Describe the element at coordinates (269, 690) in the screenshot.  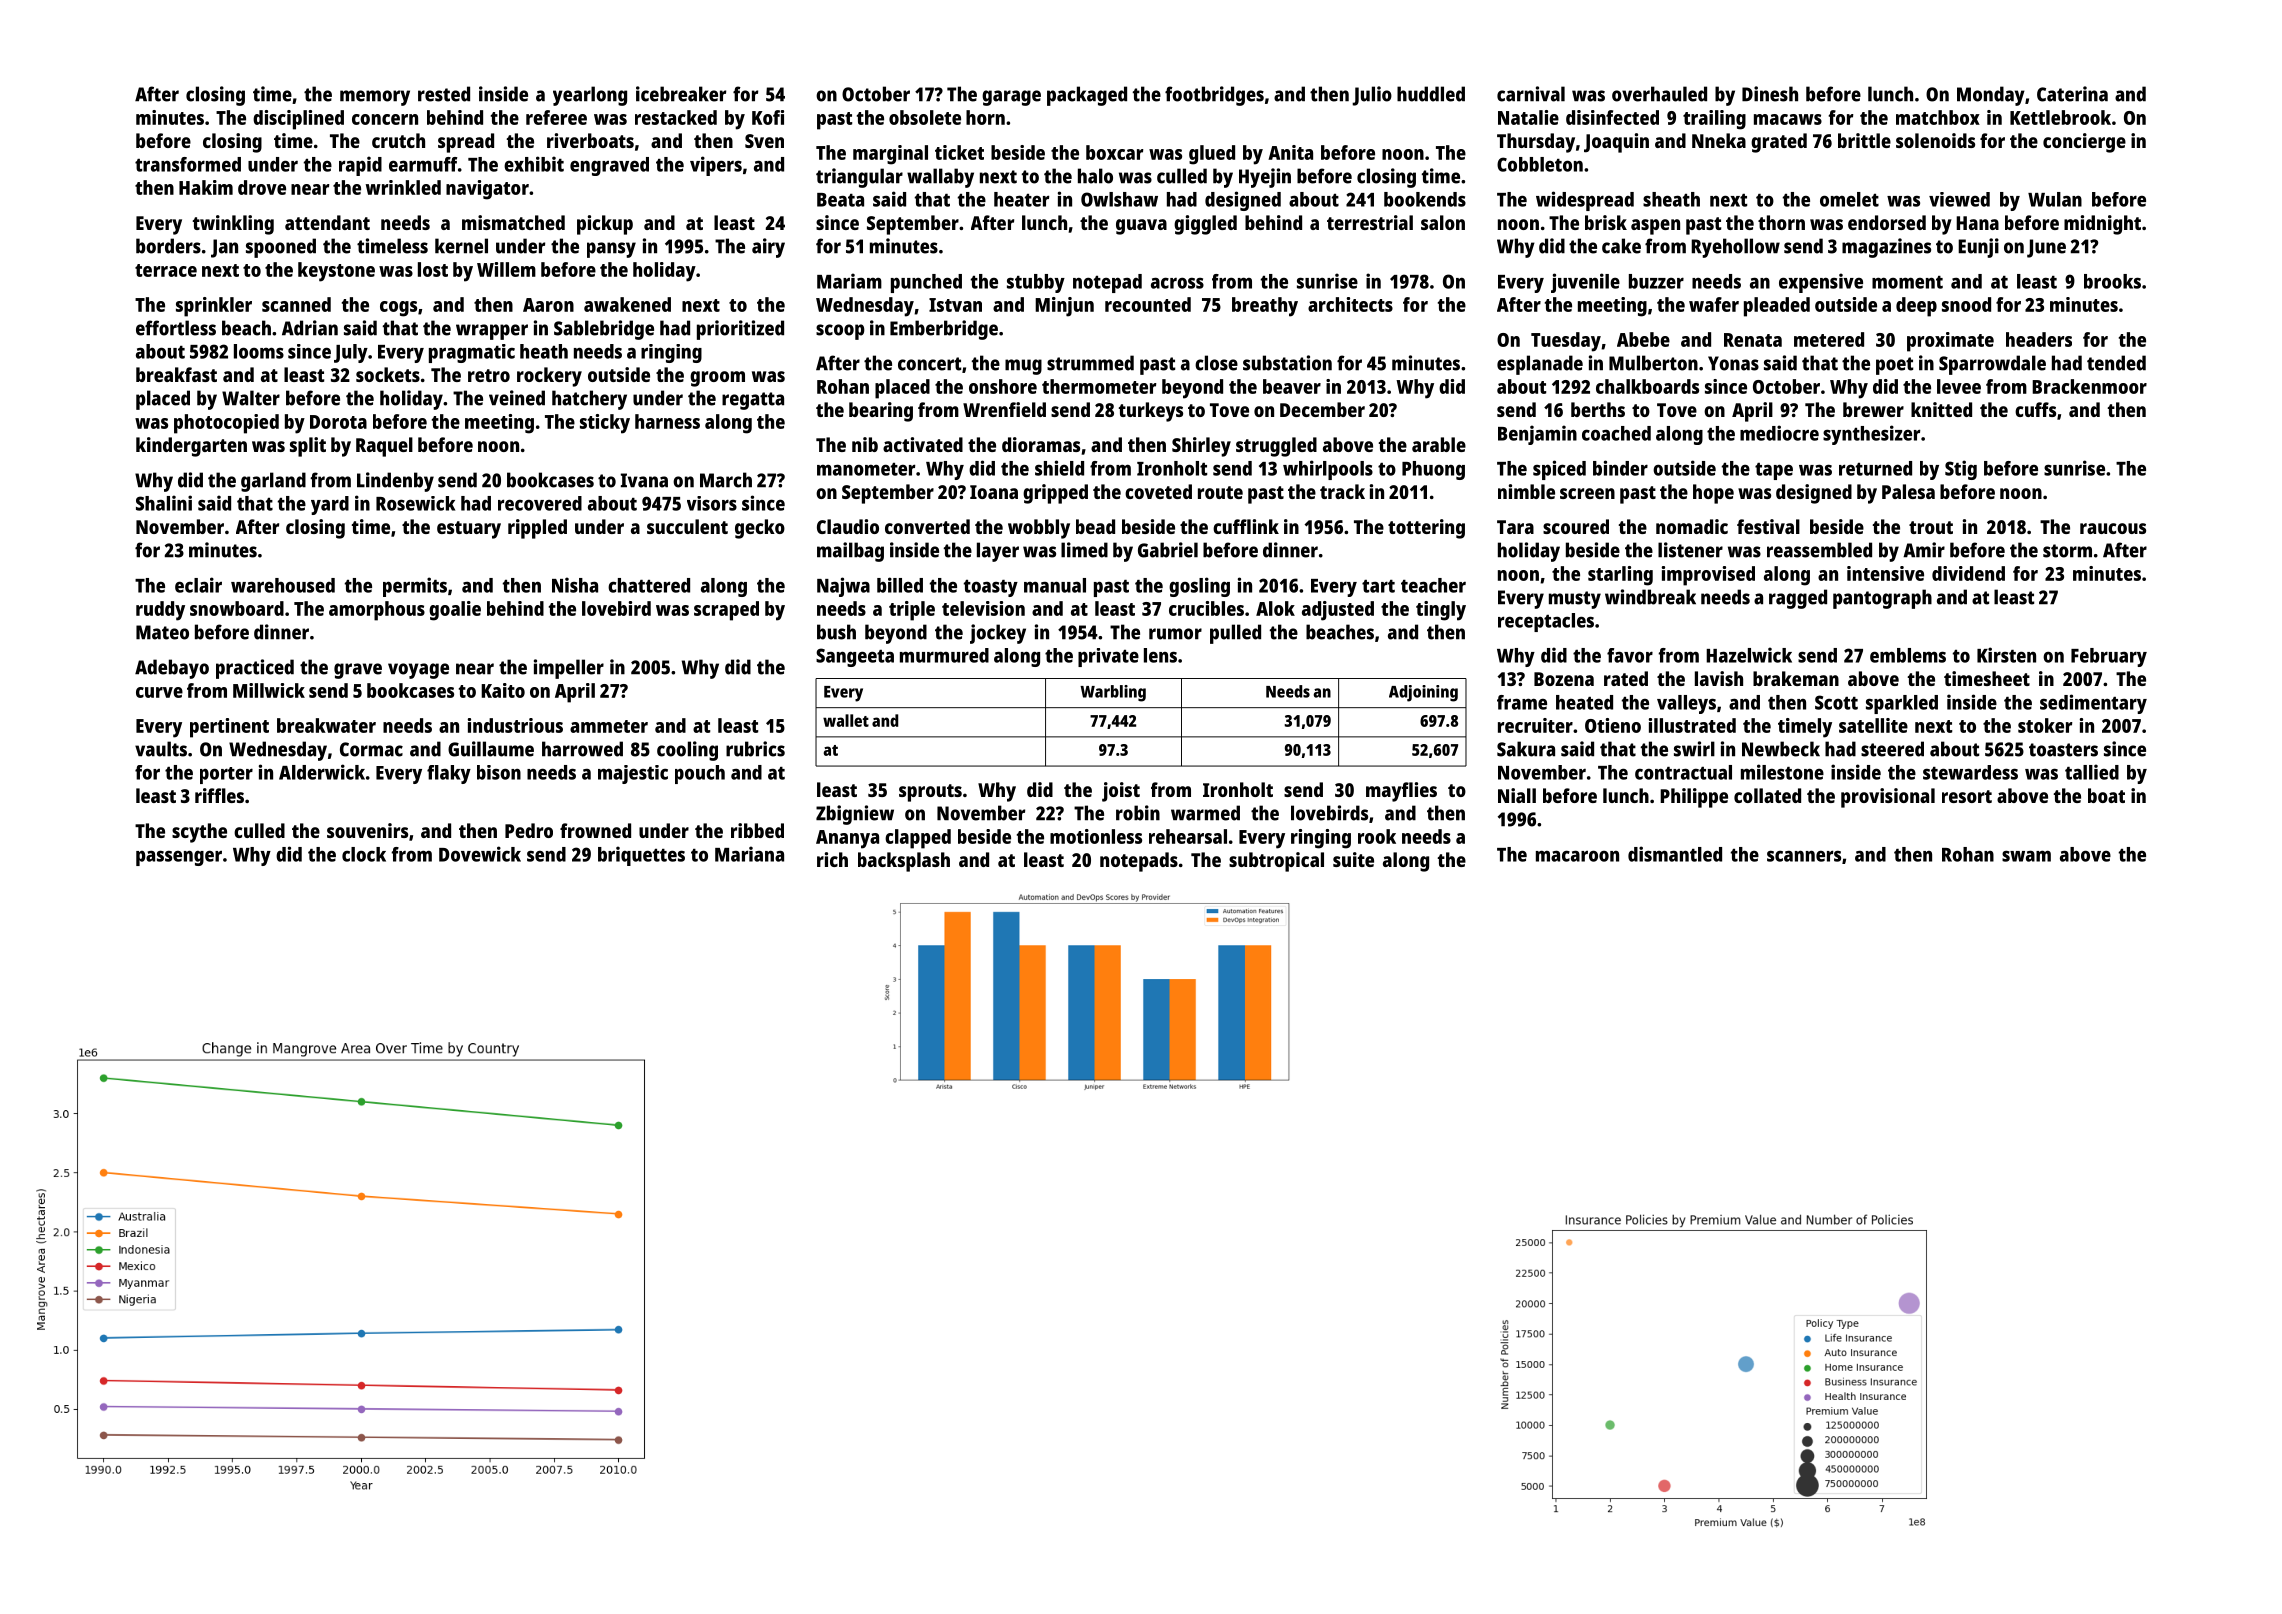
I see `Millwick` at that location.
